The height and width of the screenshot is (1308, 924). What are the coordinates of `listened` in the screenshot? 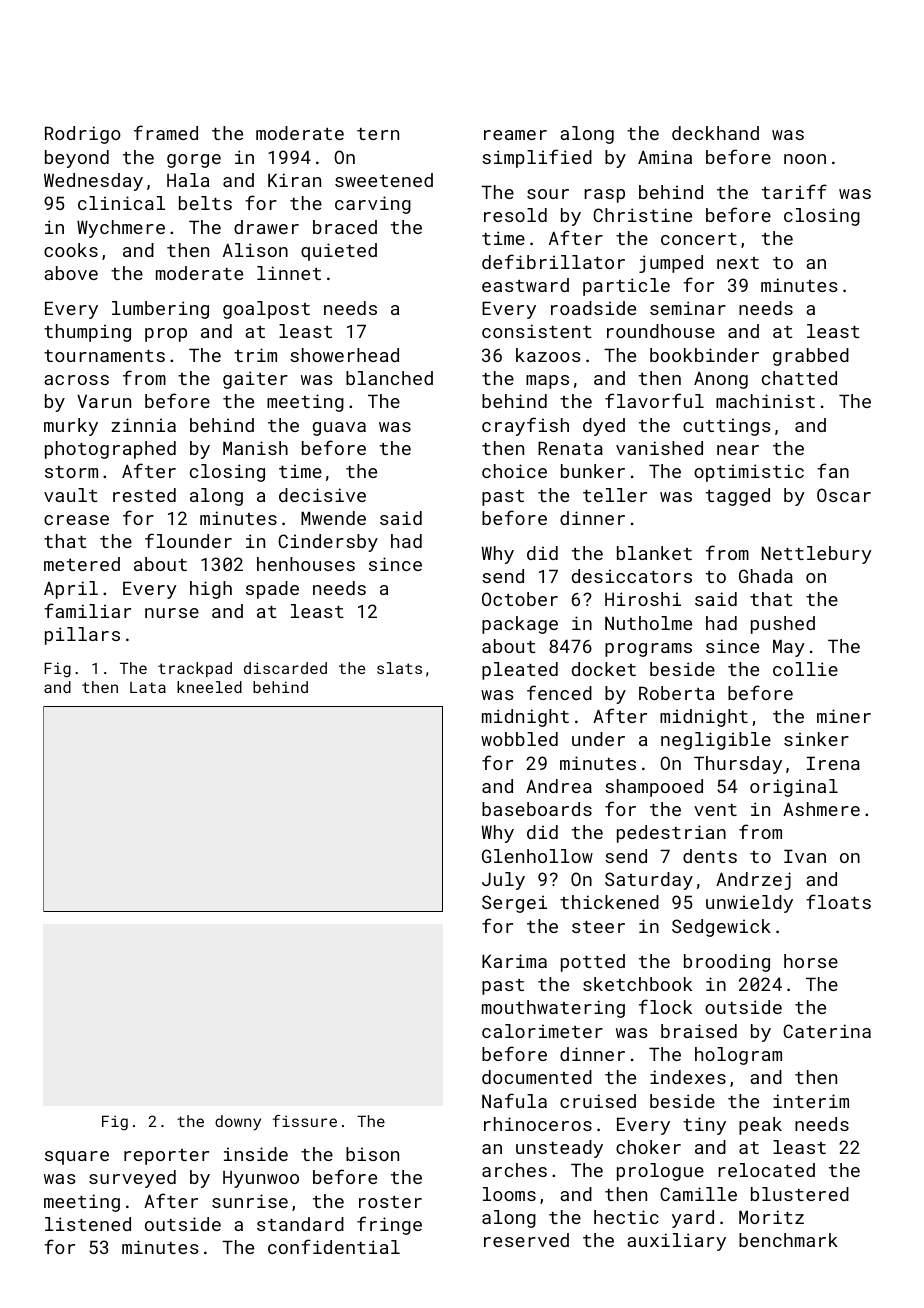 It's located at (88, 1224).
